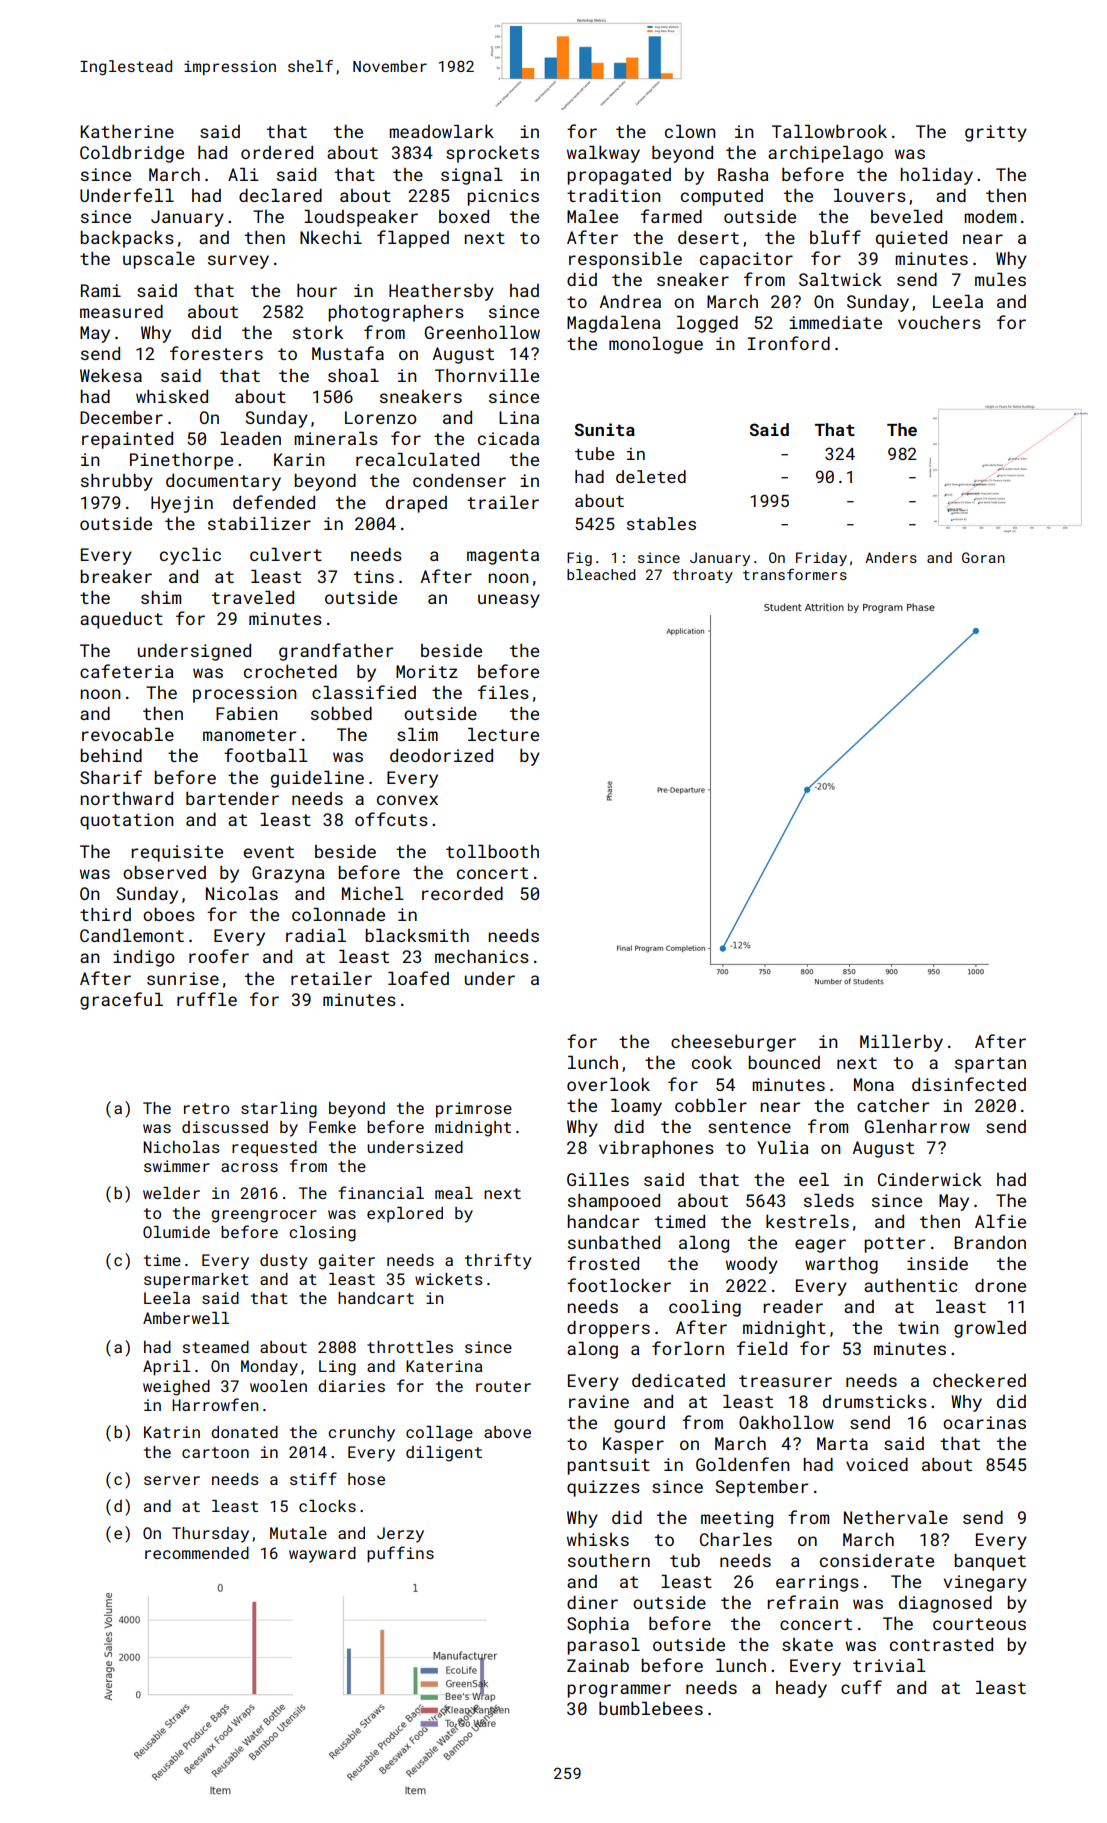  Describe the element at coordinates (636, 1107) in the image. I see `loamy` at that location.
